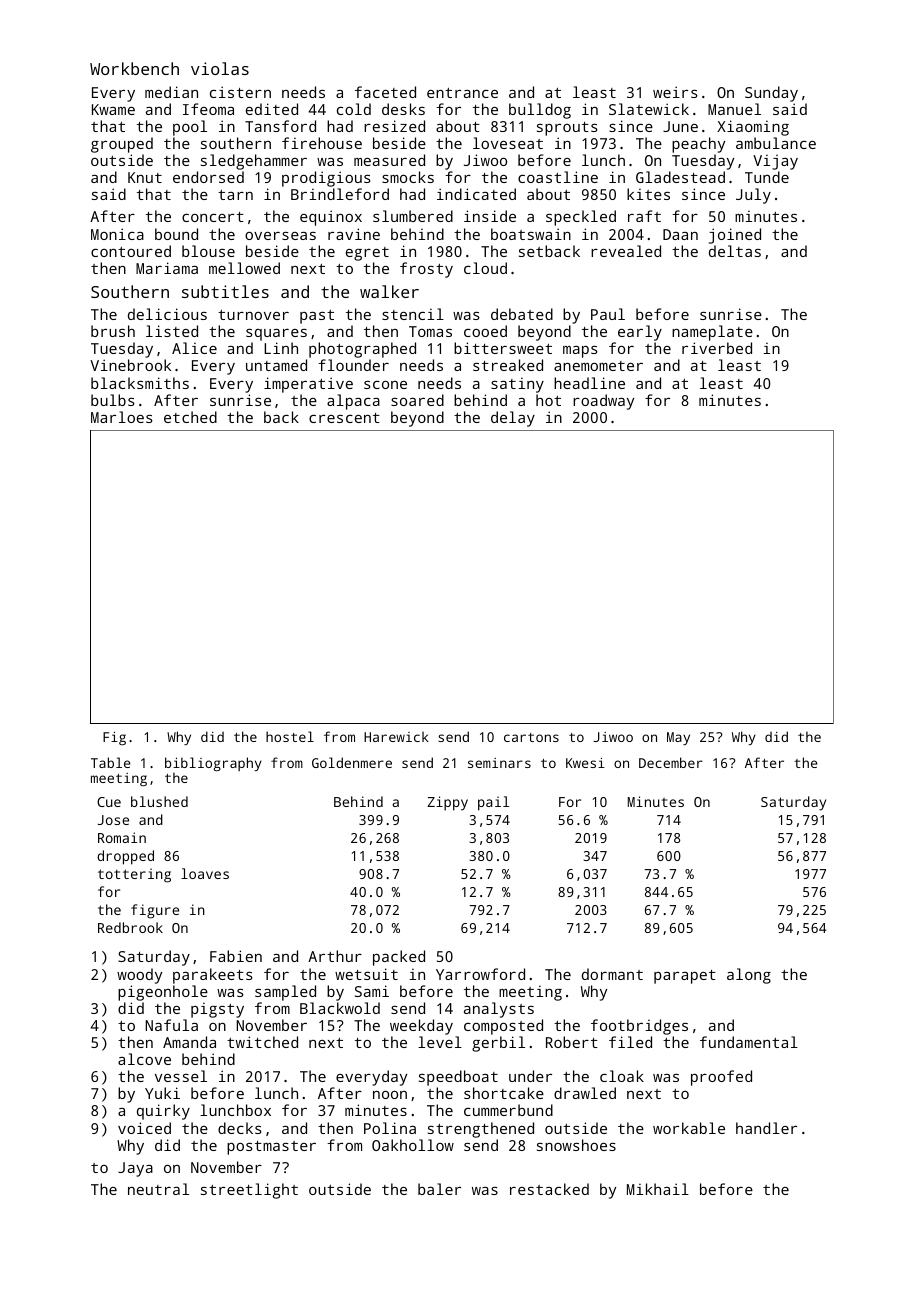 The width and height of the screenshot is (924, 1308). What do you see at coordinates (205, 873) in the screenshot?
I see `loaves` at bounding box center [205, 873].
